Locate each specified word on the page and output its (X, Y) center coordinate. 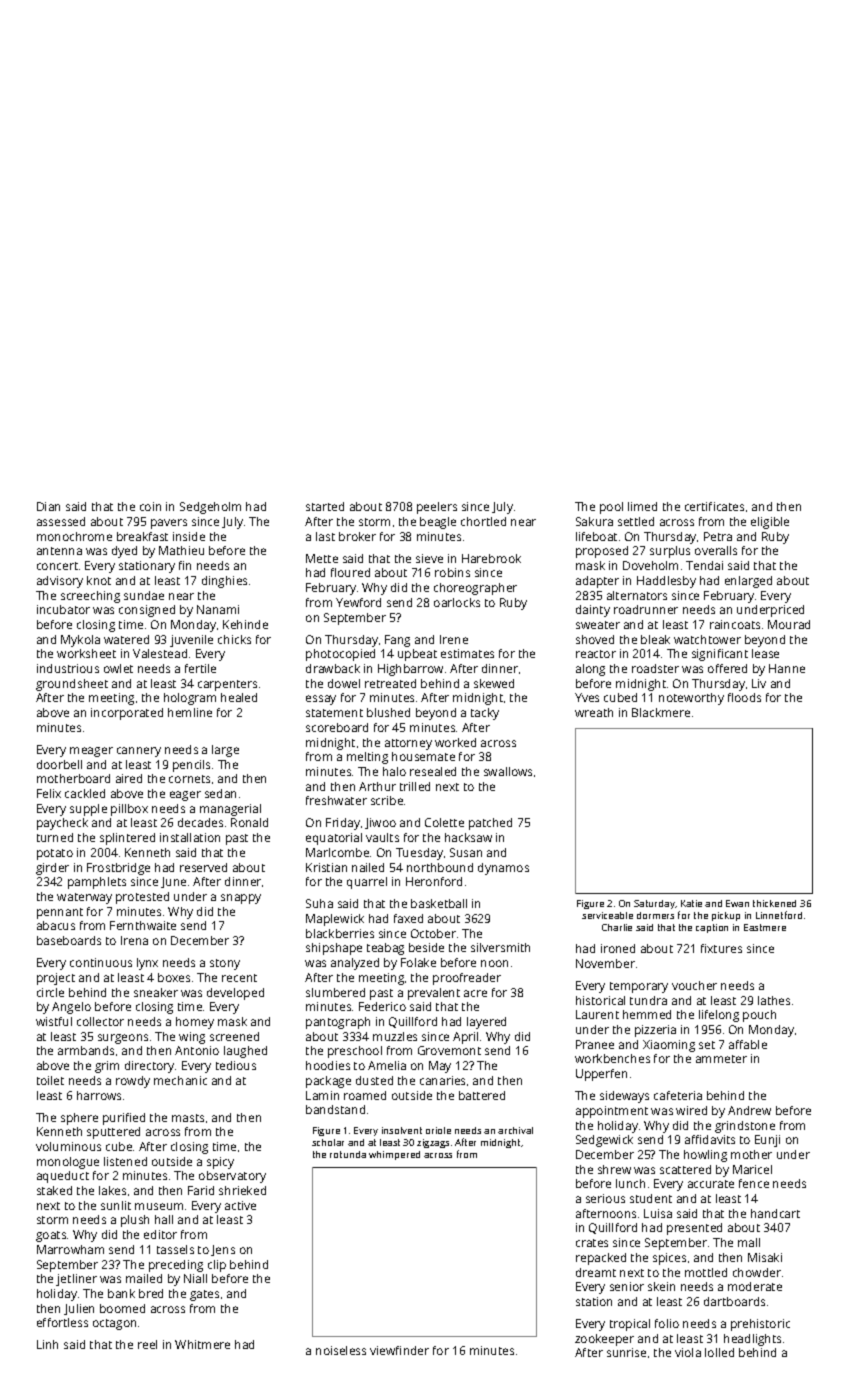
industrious (68, 668)
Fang (397, 641)
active (240, 1205)
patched (490, 824)
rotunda (348, 1154)
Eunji (767, 1141)
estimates (467, 653)
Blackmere (661, 712)
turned (55, 837)
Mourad (789, 624)
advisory (60, 582)
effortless (62, 1322)
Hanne (787, 668)
